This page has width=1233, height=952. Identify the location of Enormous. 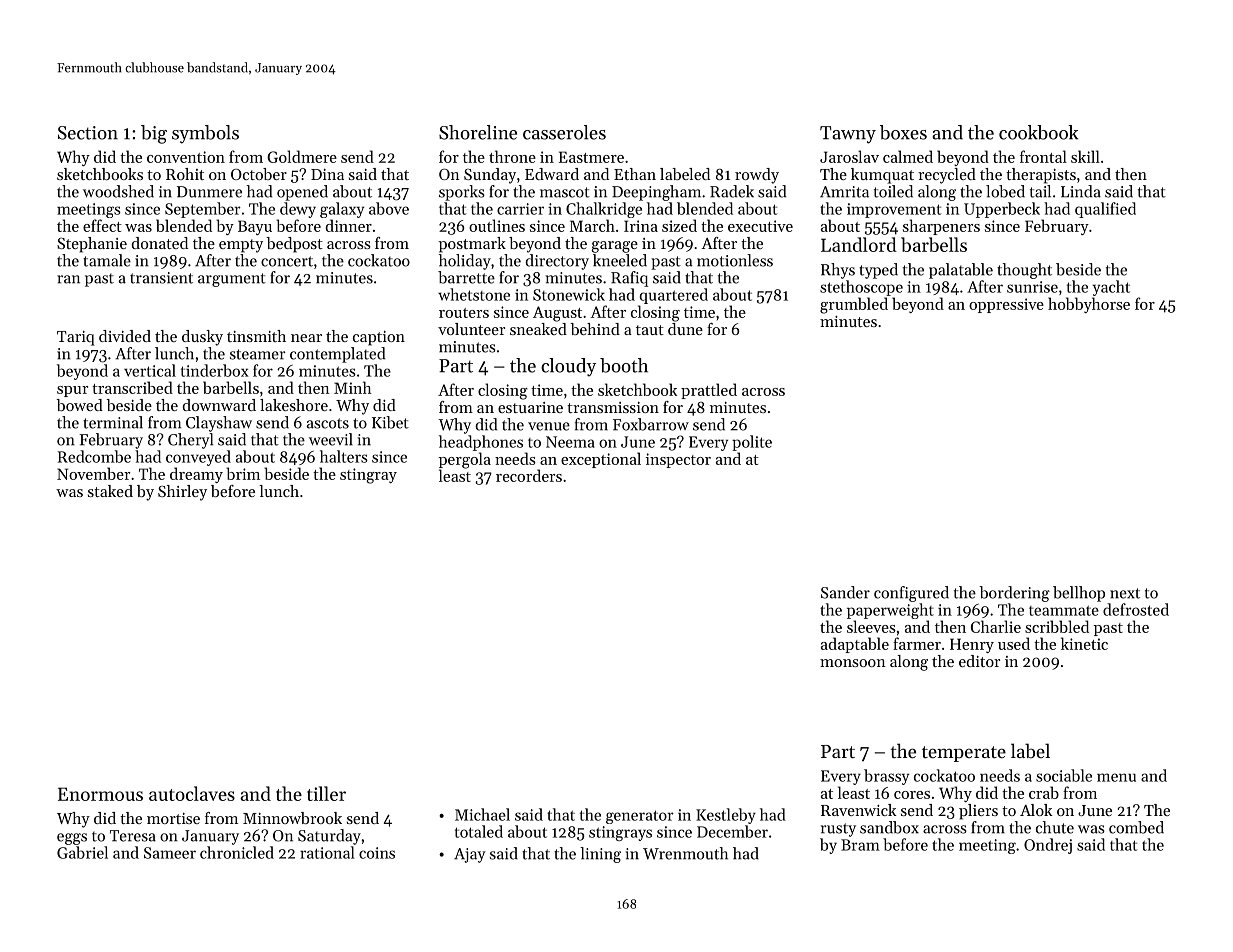
(100, 794).
